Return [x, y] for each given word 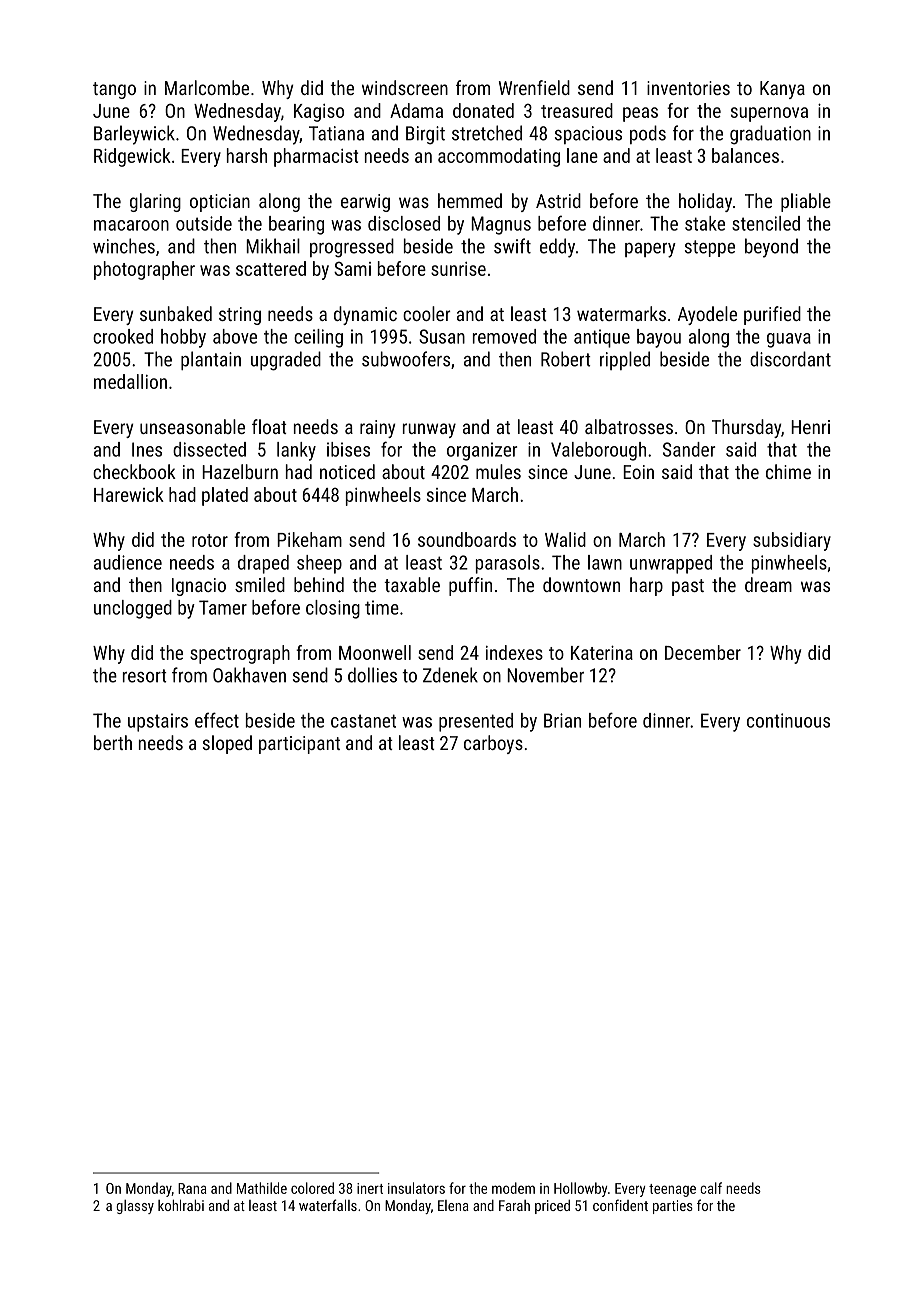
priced [552, 1207]
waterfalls [328, 1205]
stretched [487, 133]
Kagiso [319, 113]
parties [673, 1207]
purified [772, 315]
